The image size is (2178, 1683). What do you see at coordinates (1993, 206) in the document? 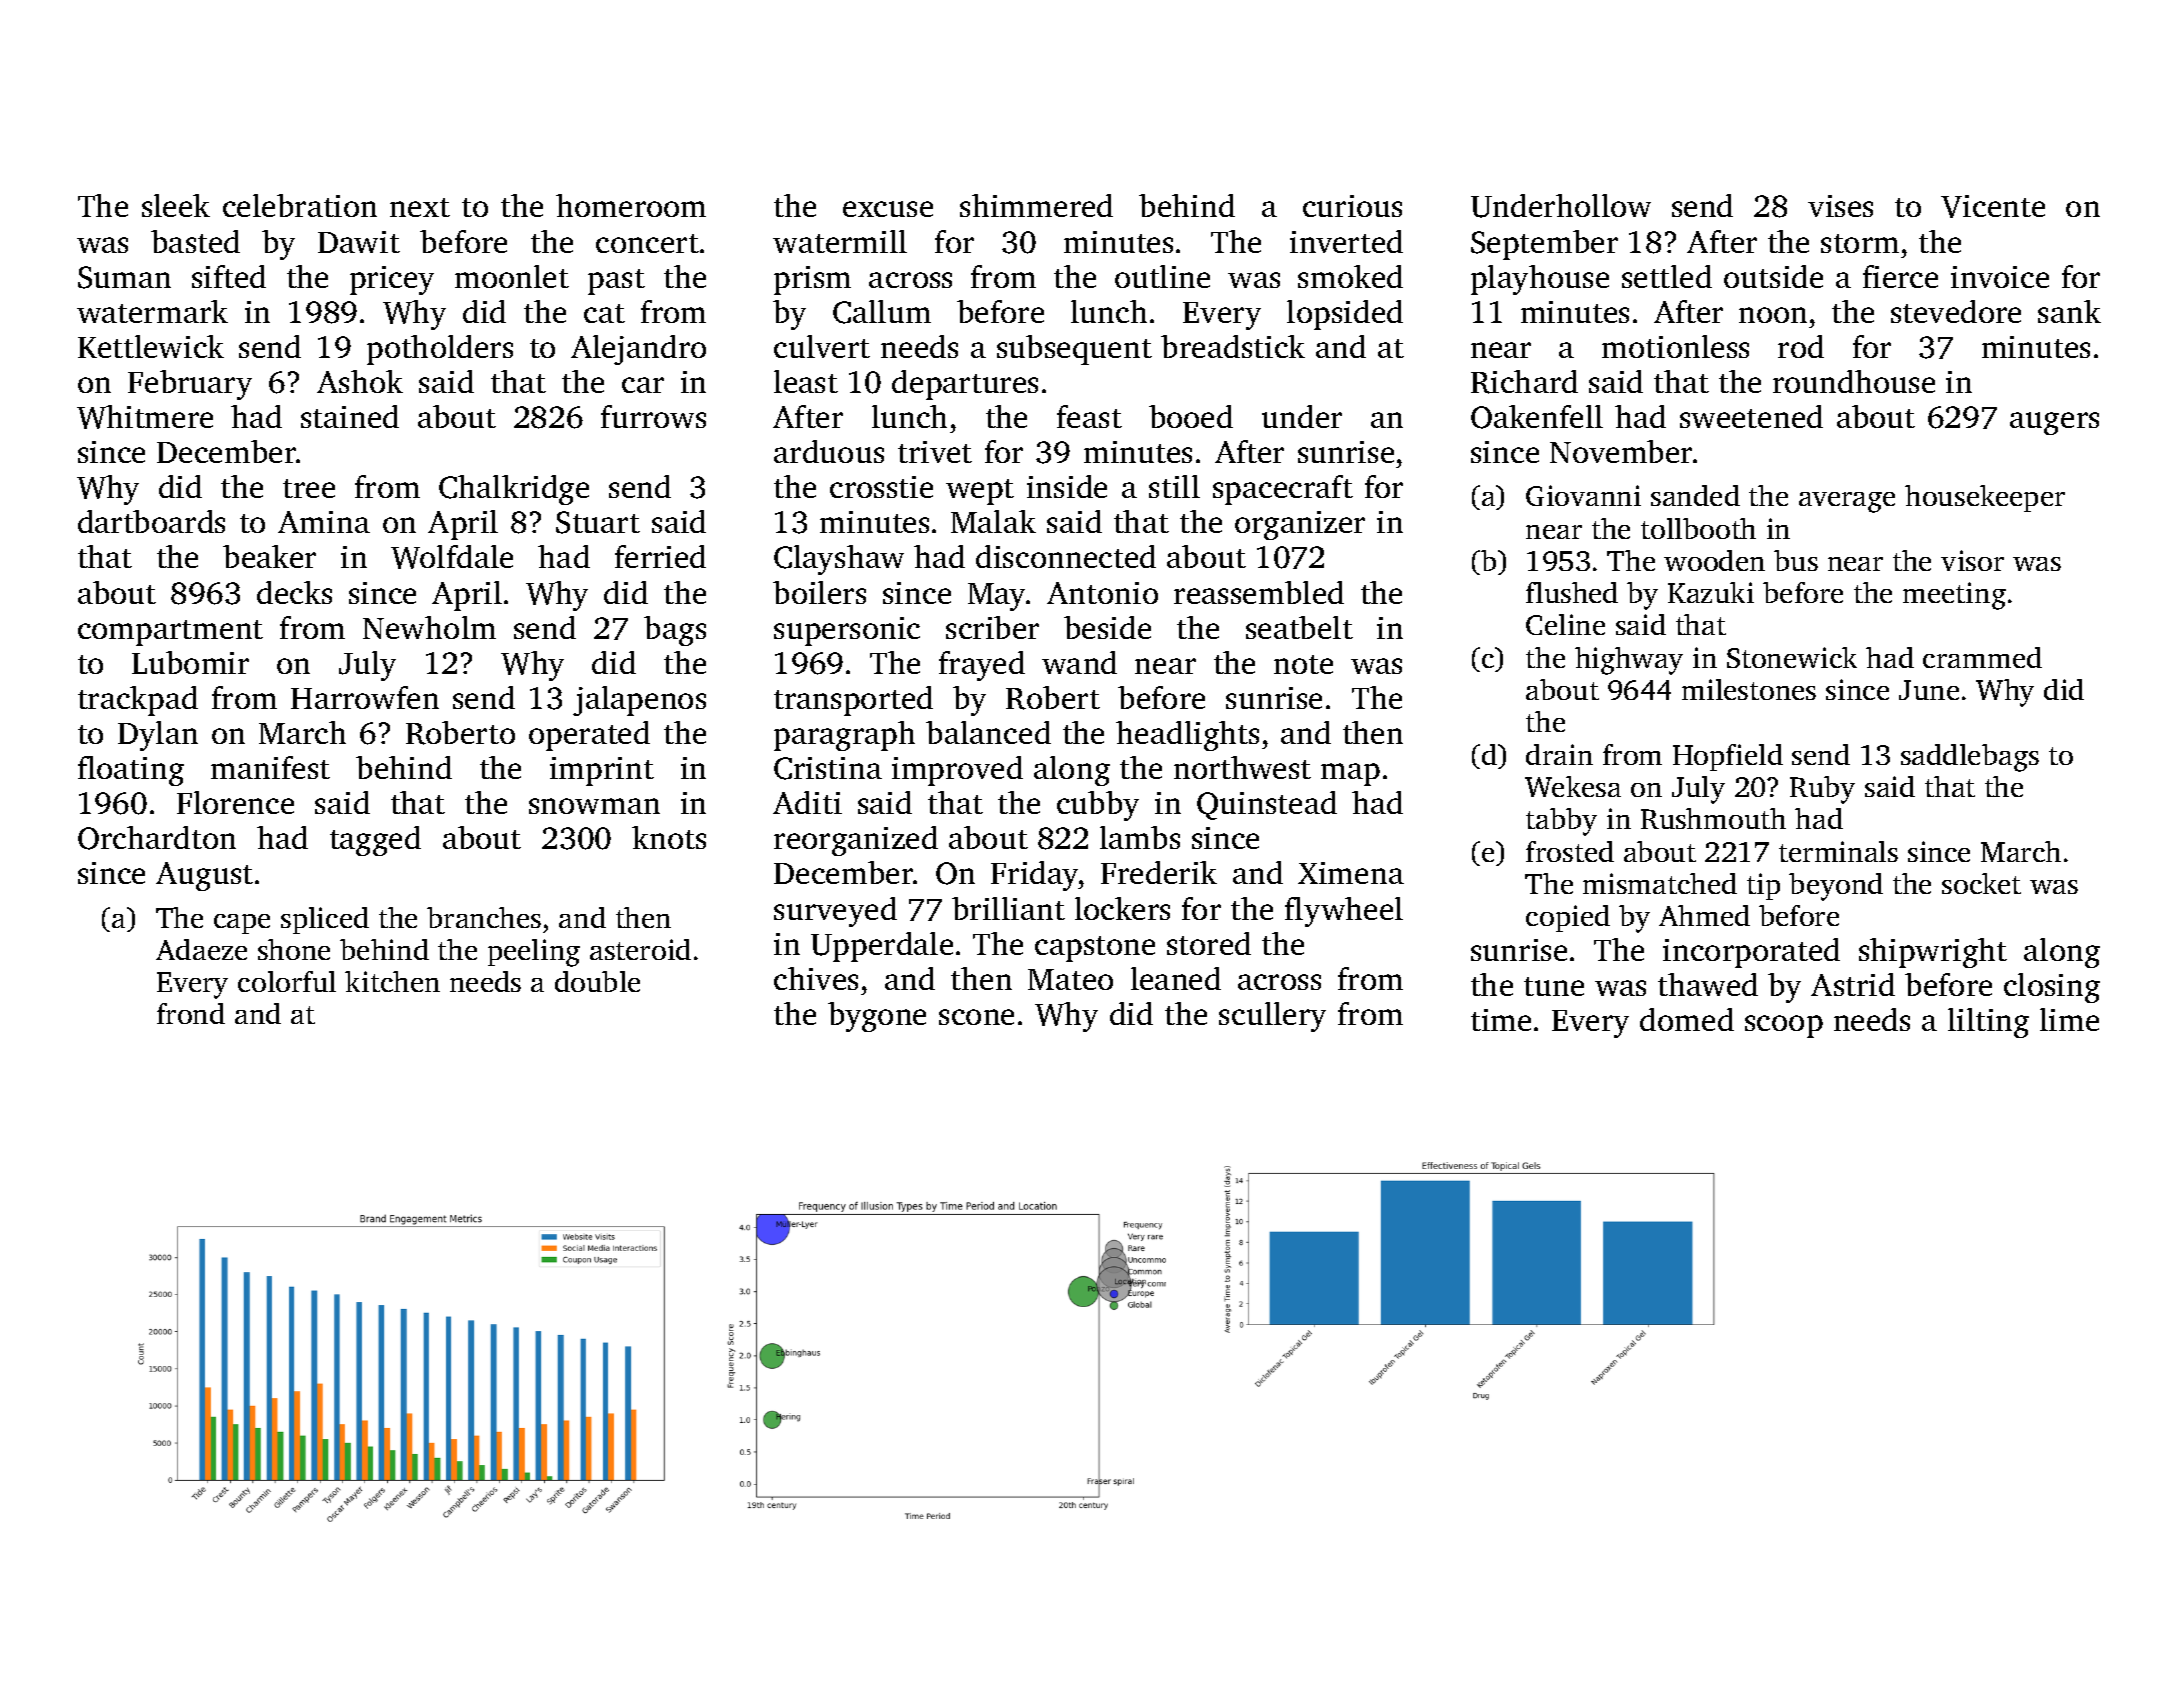
I see `Vicente` at bounding box center [1993, 206].
